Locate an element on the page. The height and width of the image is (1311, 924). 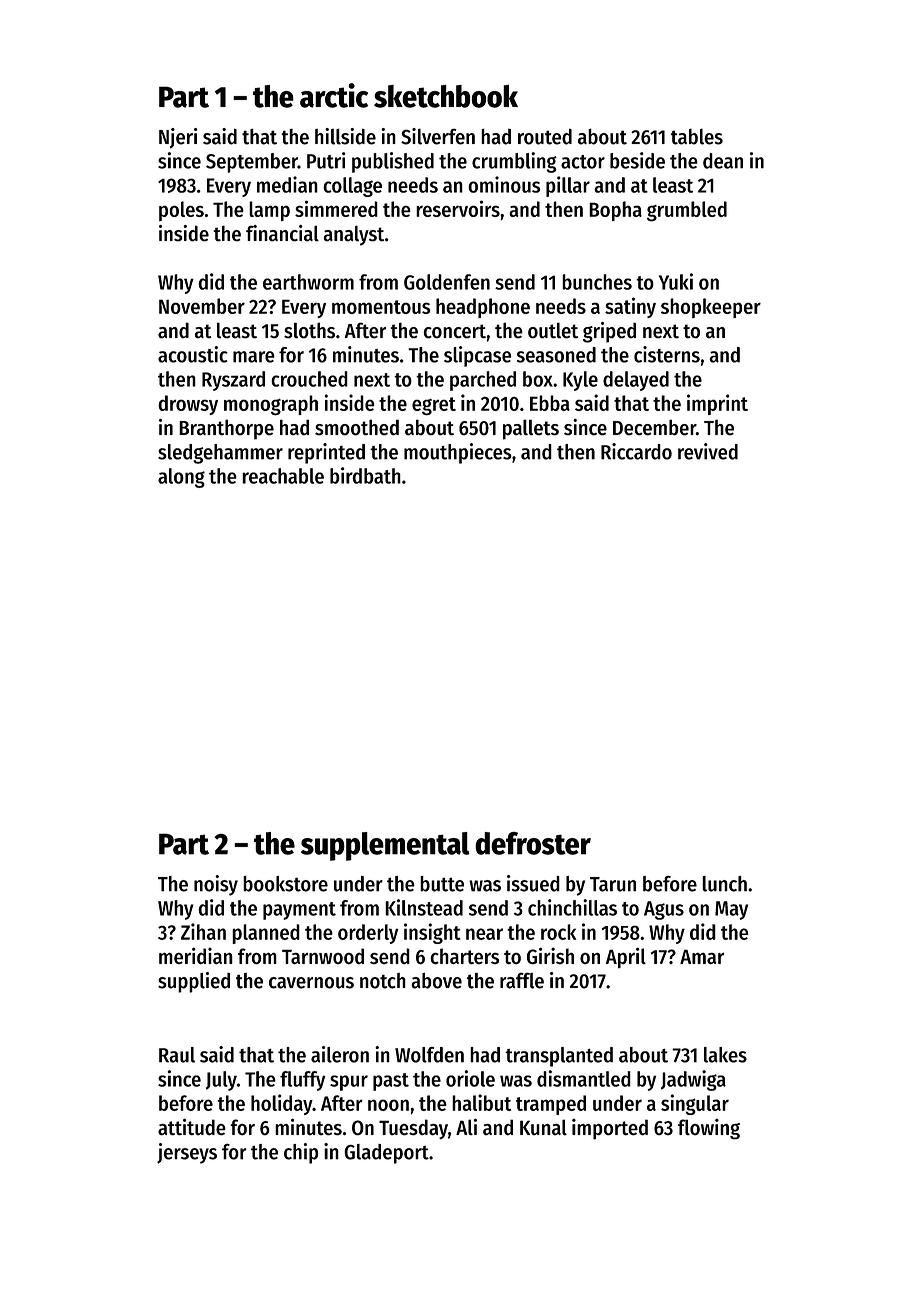
reachable is located at coordinates (283, 476).
